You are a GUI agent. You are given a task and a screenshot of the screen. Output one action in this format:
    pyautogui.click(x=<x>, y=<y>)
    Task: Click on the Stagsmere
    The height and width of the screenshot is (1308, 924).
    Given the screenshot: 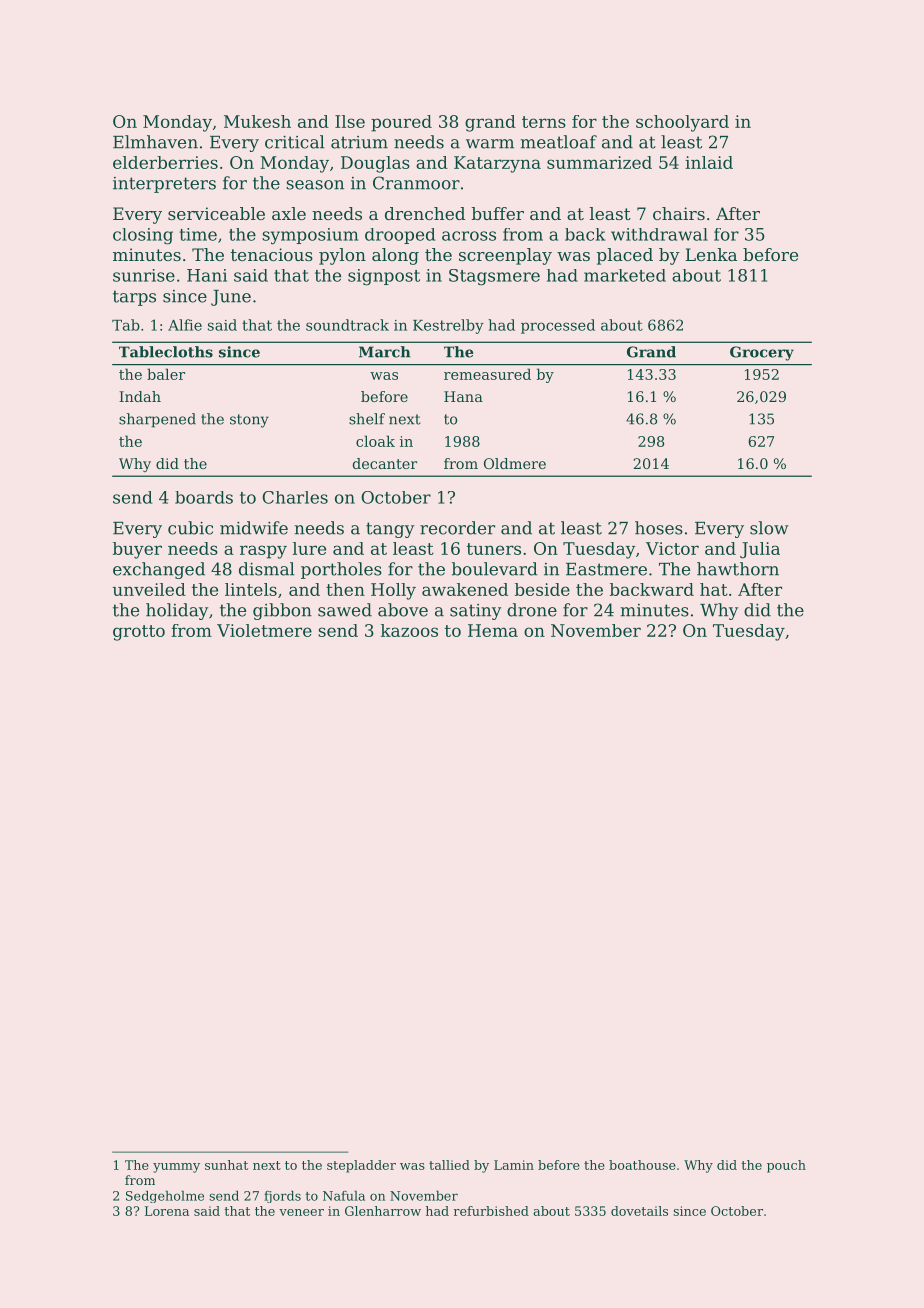 What is the action you would take?
    pyautogui.click(x=494, y=277)
